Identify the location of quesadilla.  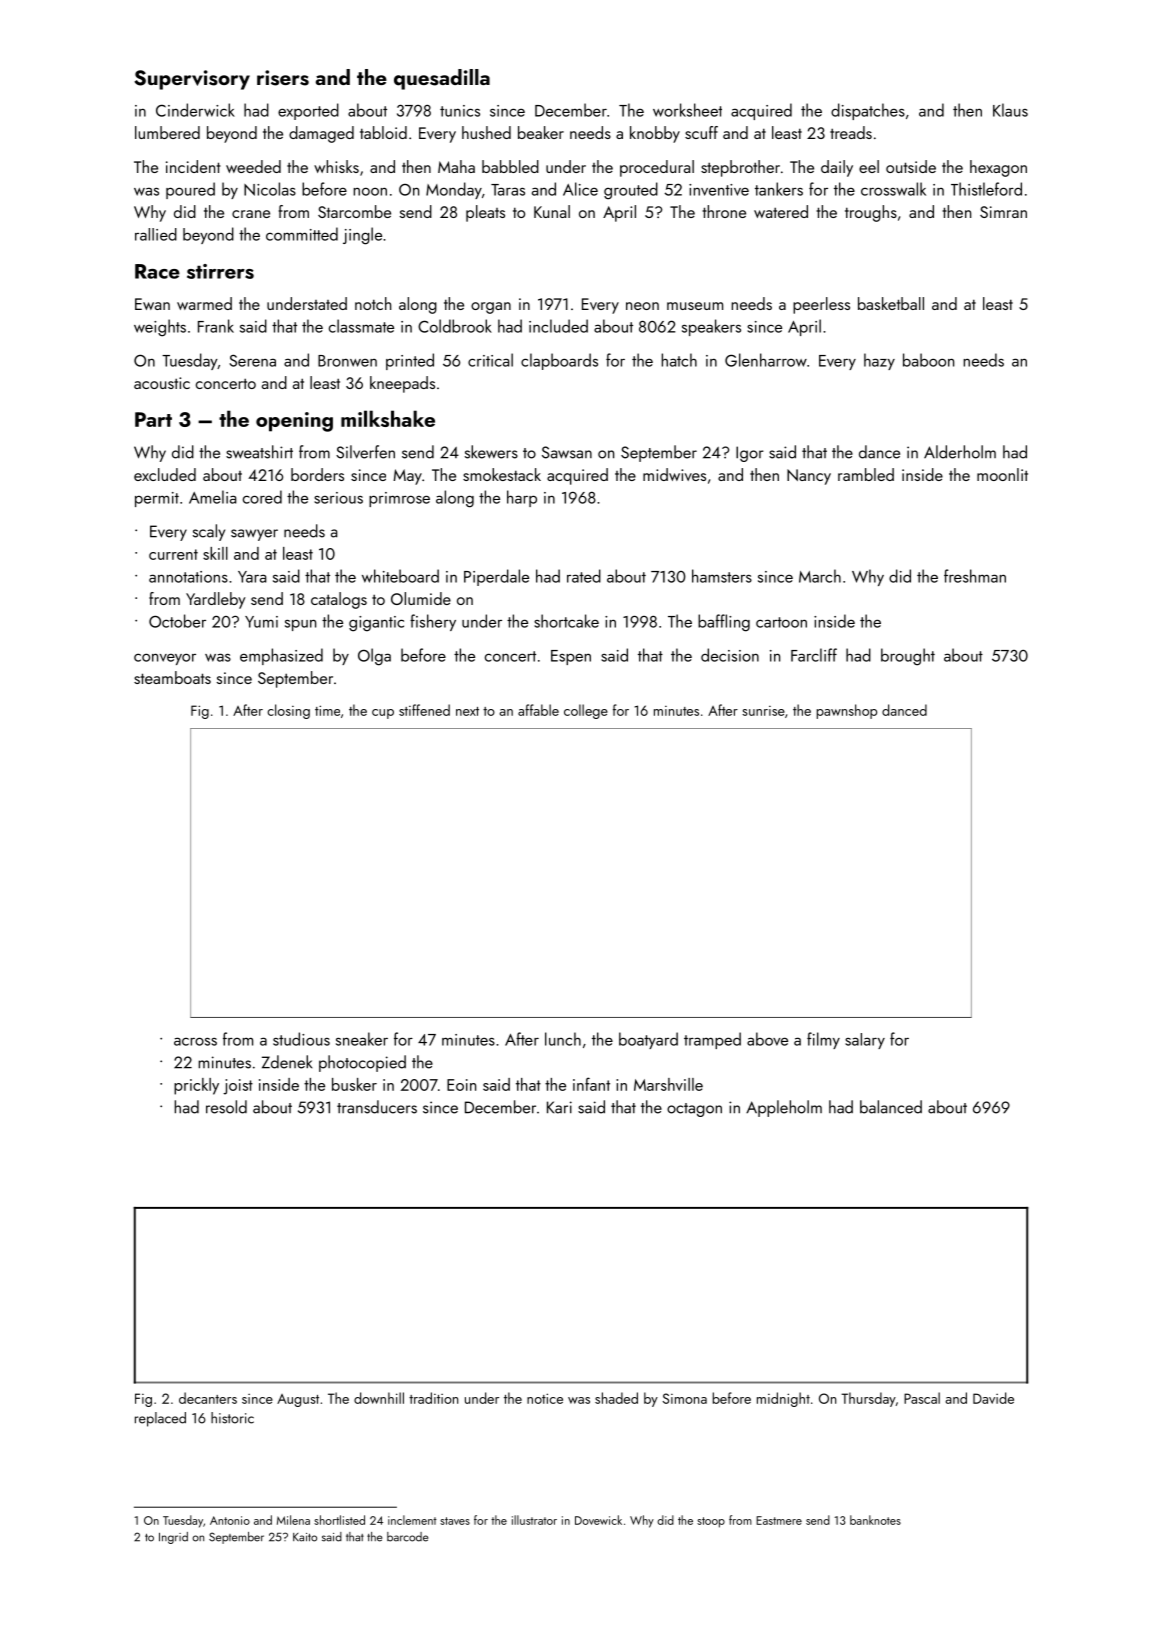
(442, 79).
